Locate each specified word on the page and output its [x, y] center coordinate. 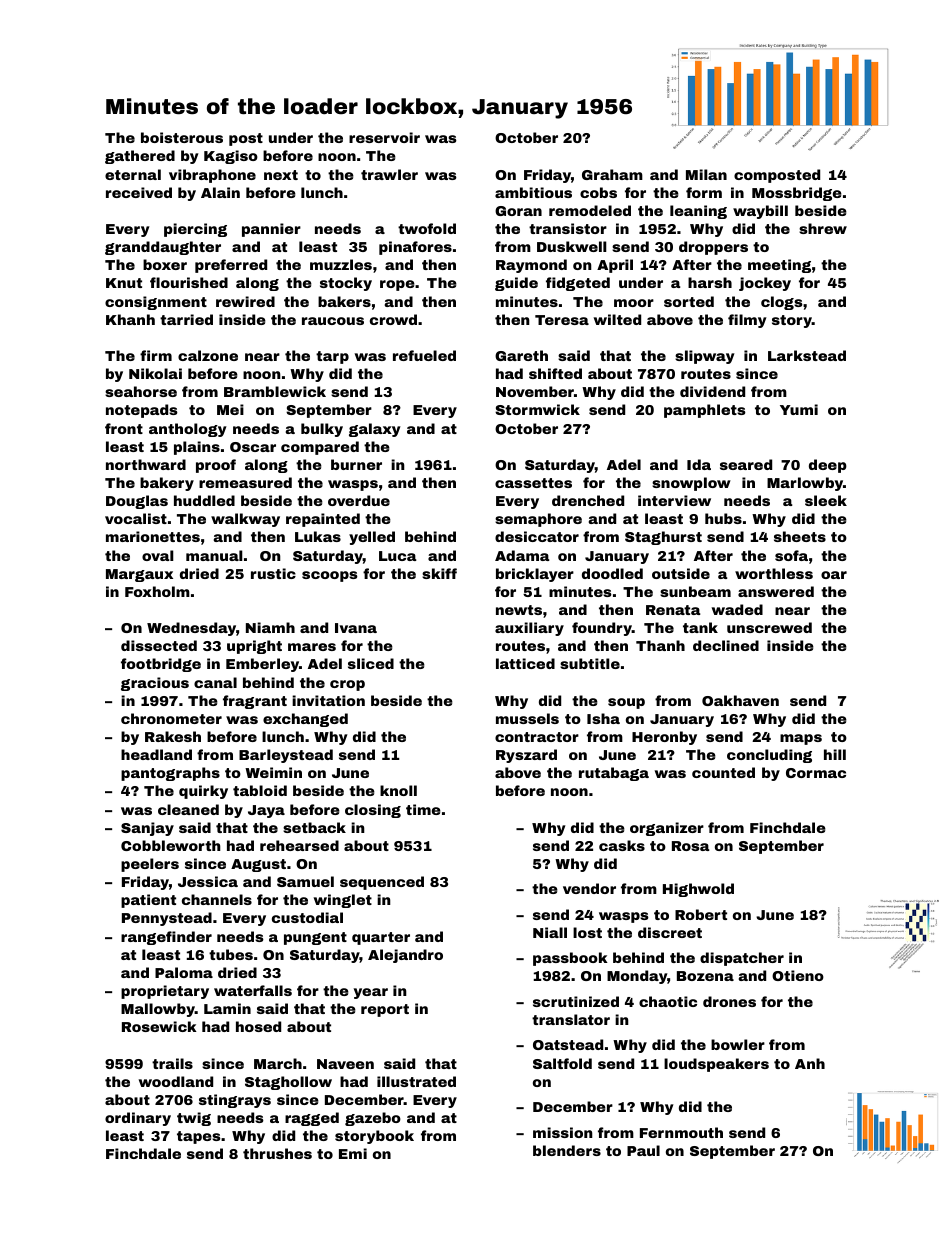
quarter [381, 938]
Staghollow [288, 1083]
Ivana [356, 628]
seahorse [141, 391]
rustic [273, 573]
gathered [140, 157]
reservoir [384, 137]
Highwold [698, 890]
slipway [705, 357]
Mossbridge [797, 194]
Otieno [798, 975]
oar [834, 575]
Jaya [266, 811]
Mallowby [158, 1010]
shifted [555, 373]
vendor [589, 888]
